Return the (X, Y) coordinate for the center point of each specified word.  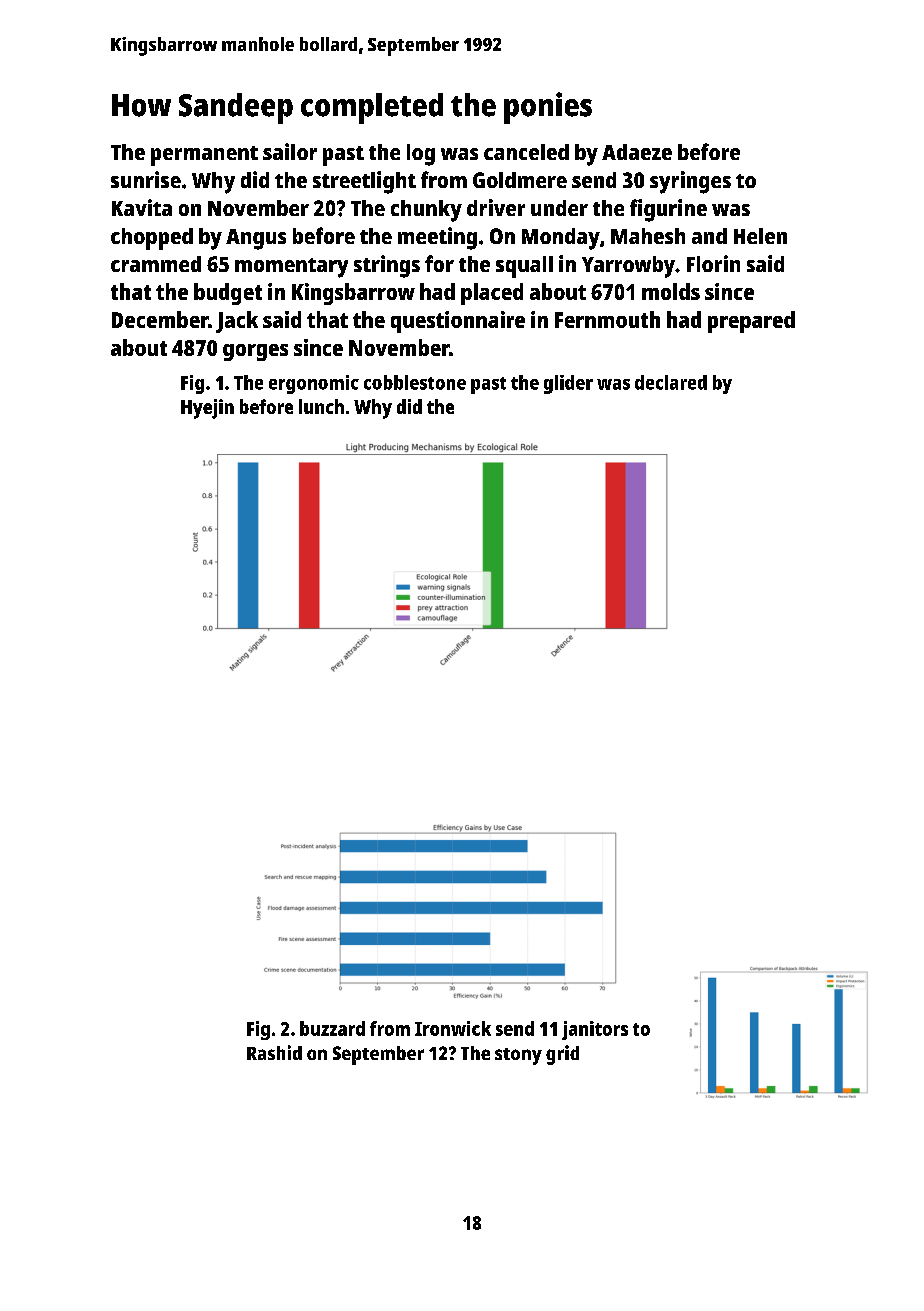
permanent (204, 156)
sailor (290, 151)
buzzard (332, 1028)
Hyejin (207, 409)
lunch (321, 406)
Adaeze (637, 152)
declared (671, 382)
